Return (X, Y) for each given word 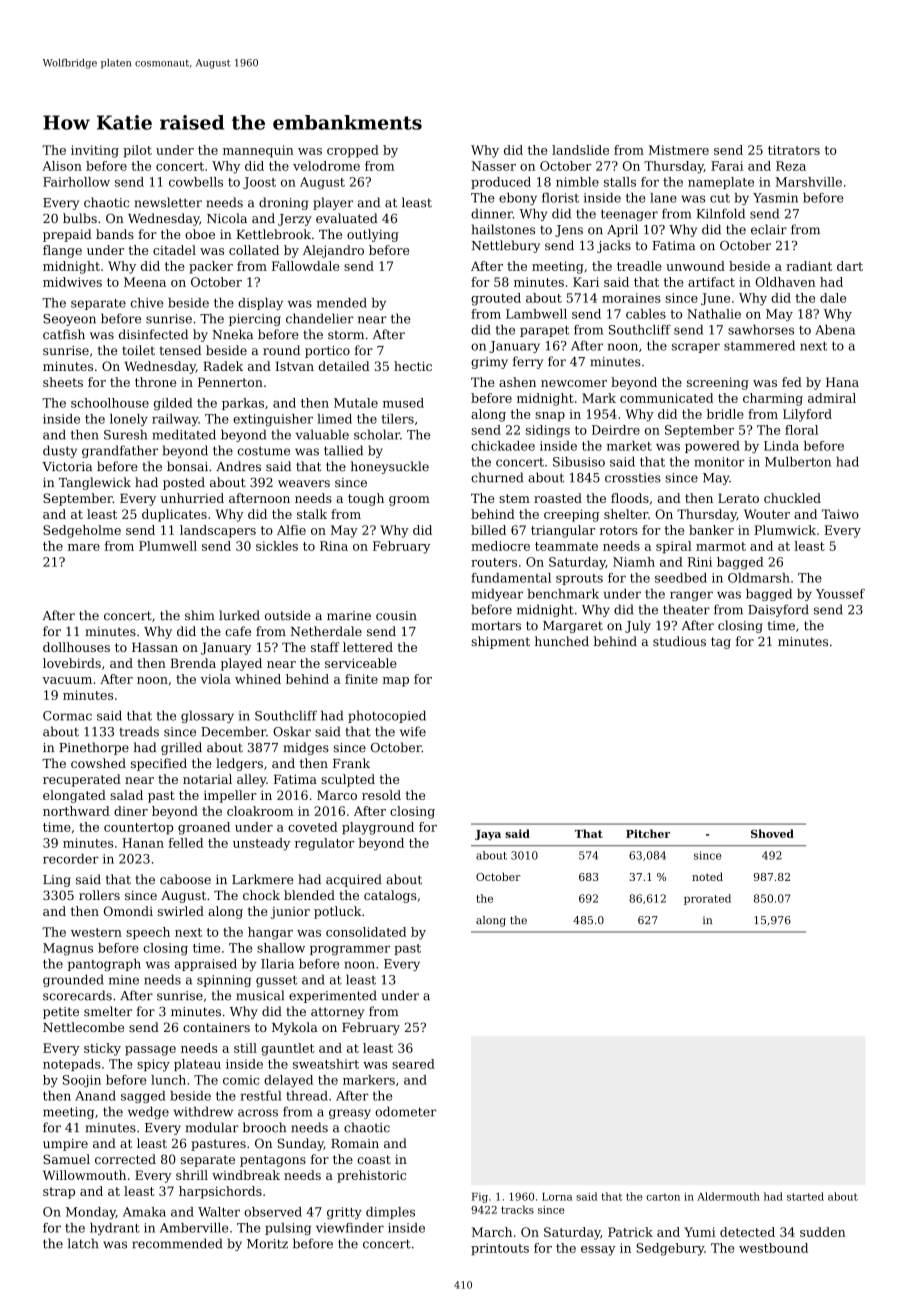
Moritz (267, 1244)
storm (346, 335)
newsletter (168, 202)
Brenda (193, 663)
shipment (501, 642)
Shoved (772, 833)
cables (646, 314)
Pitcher (648, 833)
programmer (350, 951)
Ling (57, 881)
